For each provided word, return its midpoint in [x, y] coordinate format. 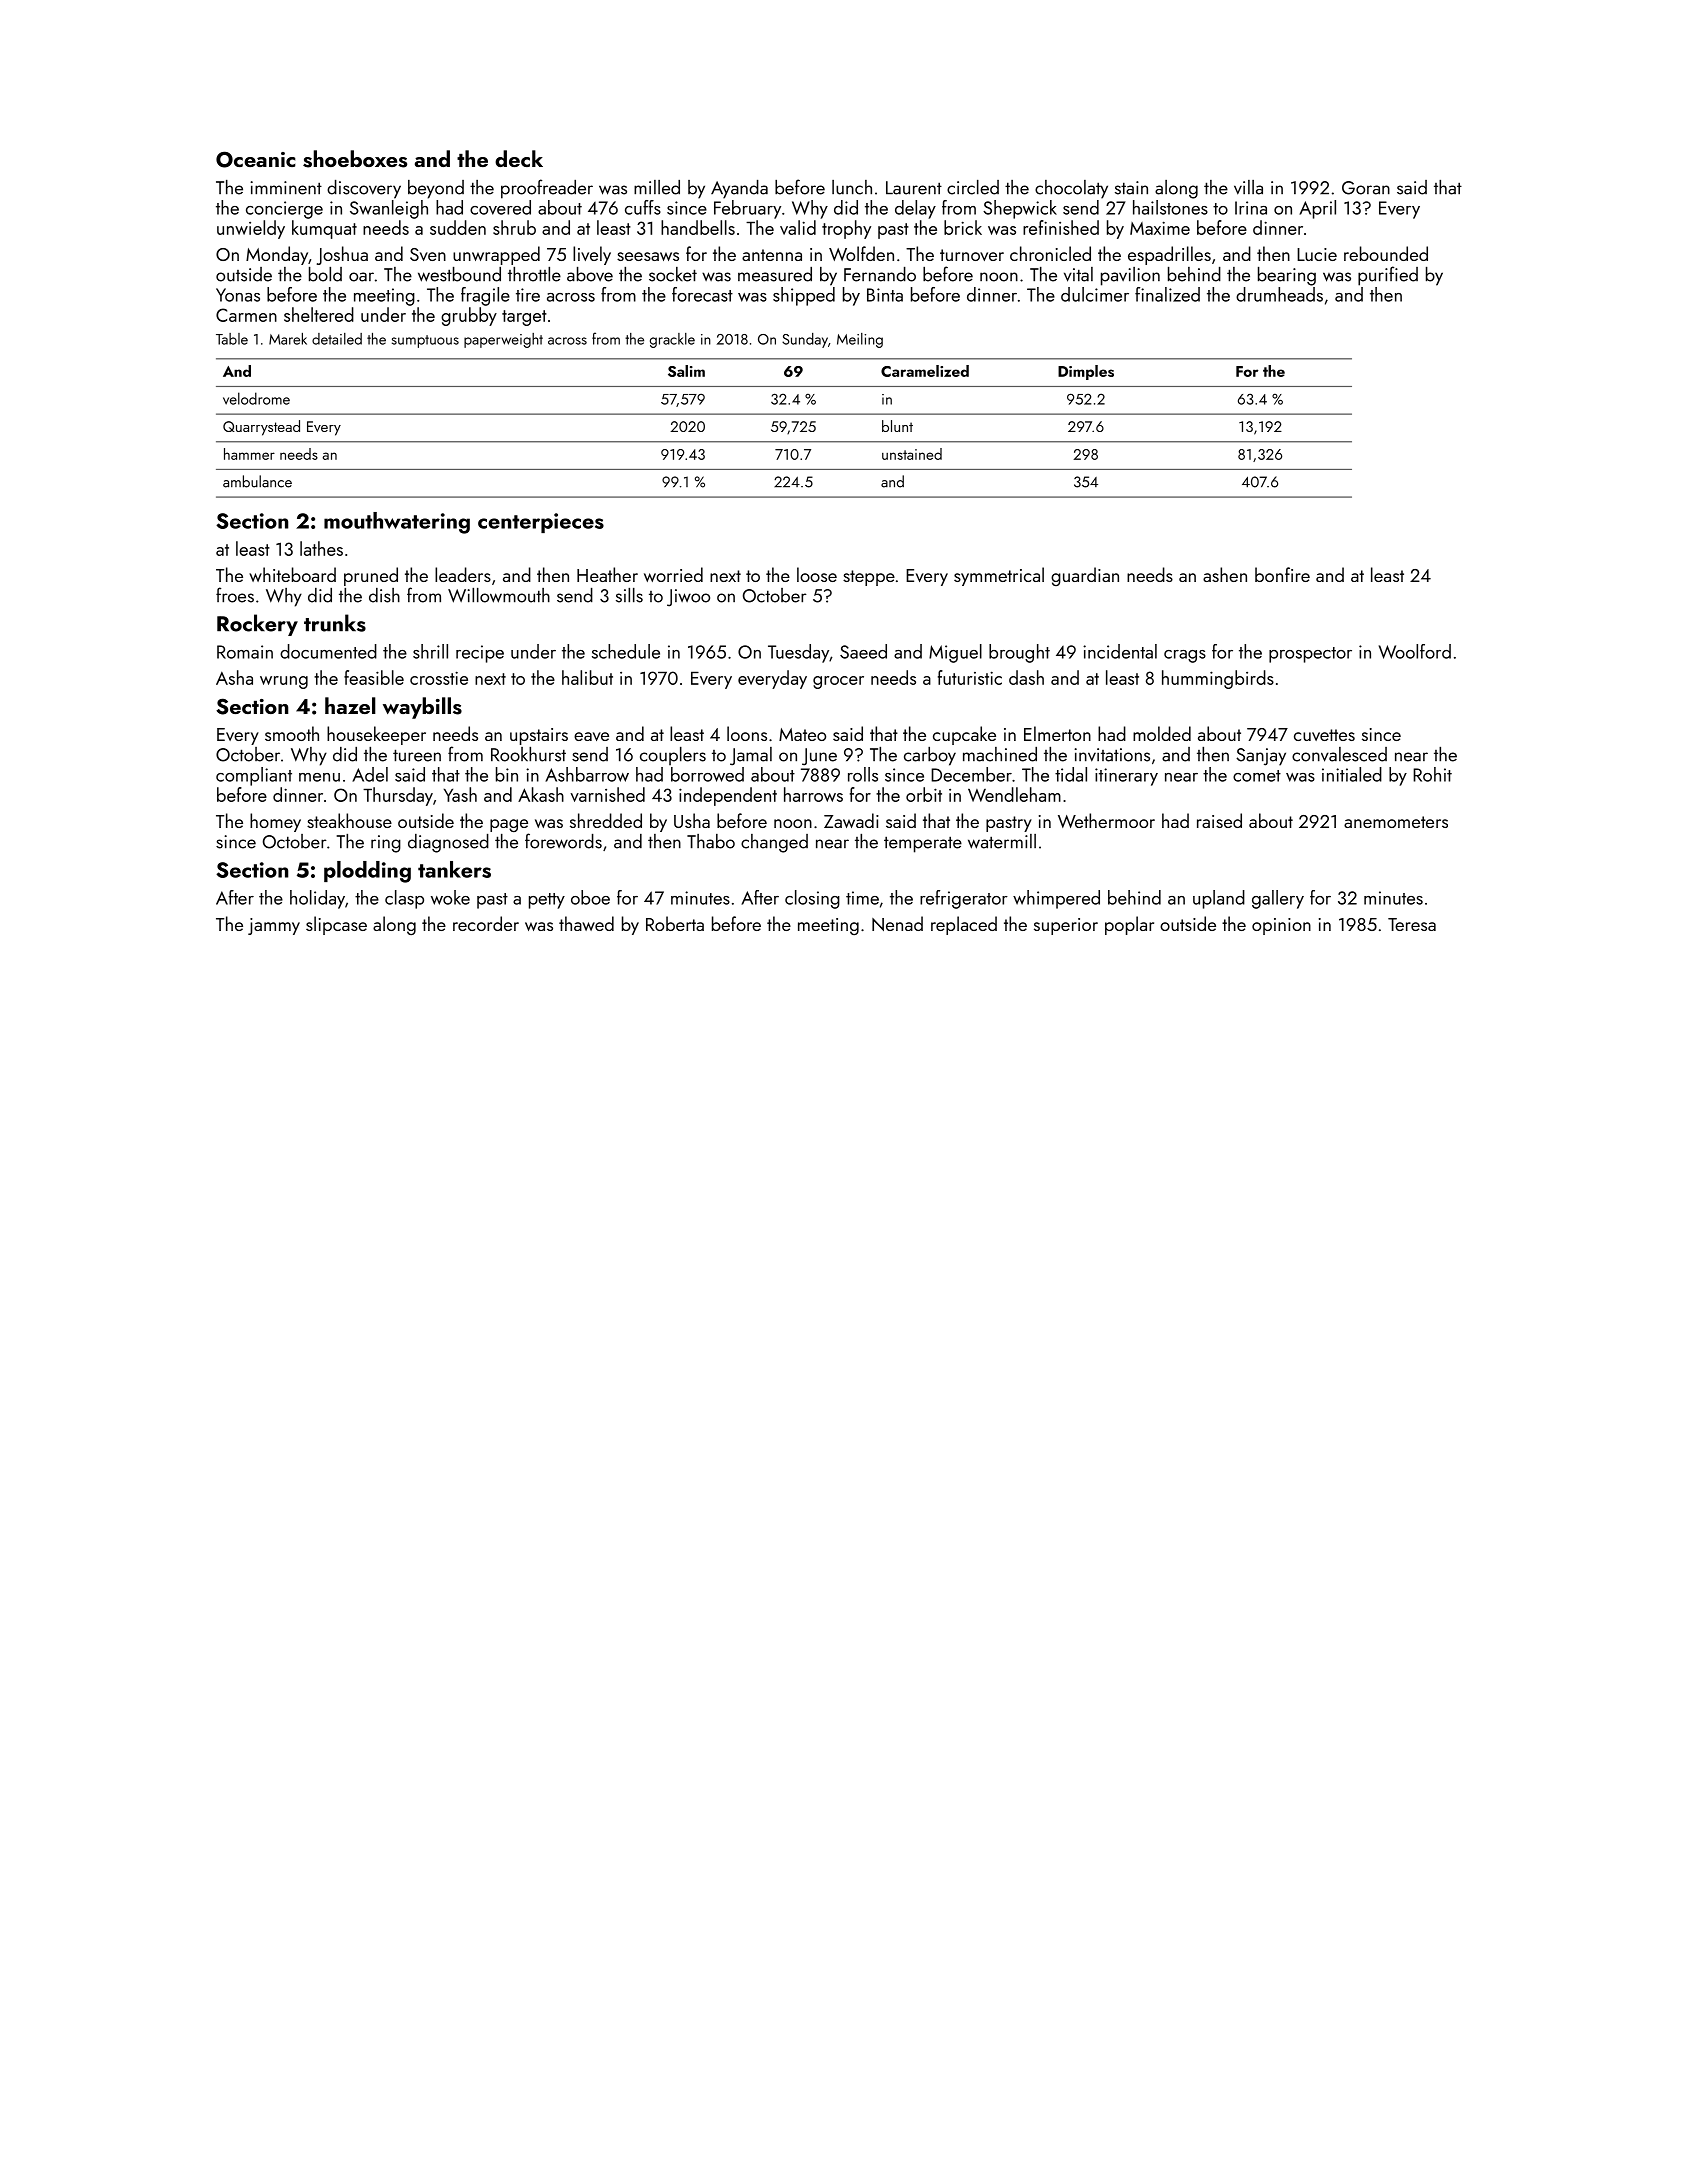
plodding [367, 872]
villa [1248, 187]
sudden [458, 227]
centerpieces [541, 523]
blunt [897, 426]
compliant [254, 776]
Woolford [1415, 651]
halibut [587, 677]
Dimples [1086, 372]
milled [657, 187]
